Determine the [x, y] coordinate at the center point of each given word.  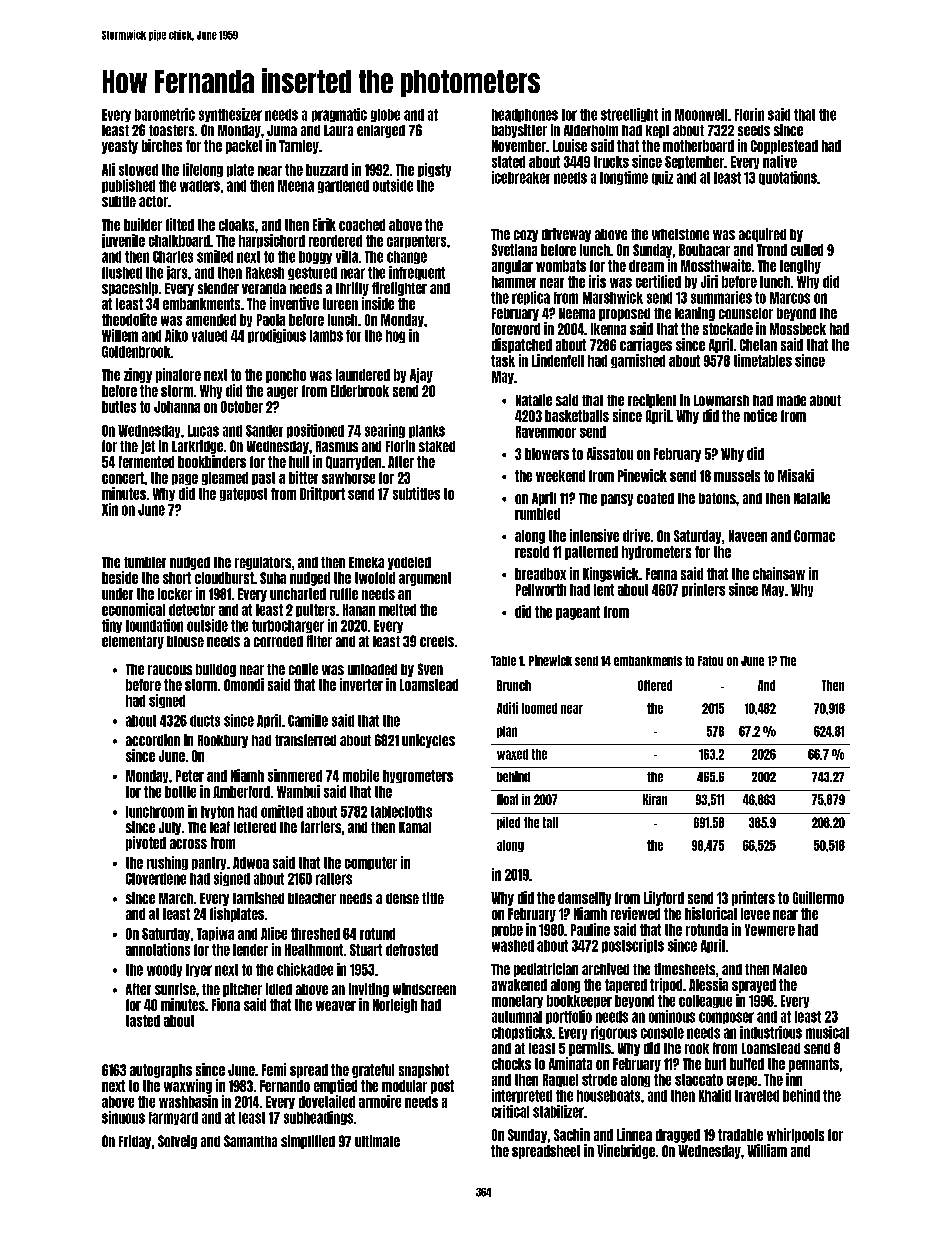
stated [508, 162]
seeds [754, 130]
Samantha [250, 1141]
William [767, 1150]
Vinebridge [626, 1151]
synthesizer [230, 115]
